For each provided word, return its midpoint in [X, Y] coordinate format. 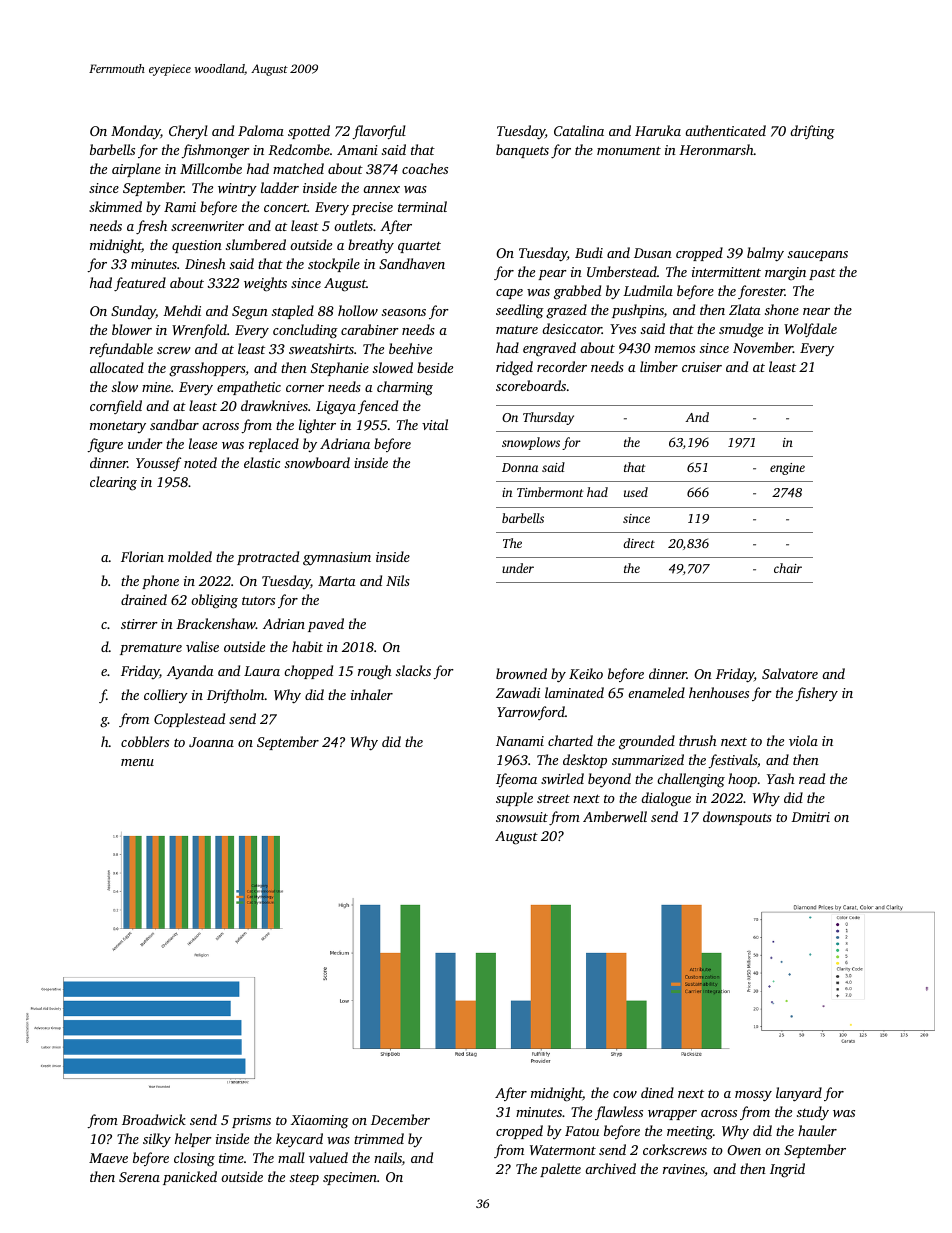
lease [203, 443]
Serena [139, 1177]
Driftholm [236, 696]
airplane [136, 170]
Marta [336, 581]
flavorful [379, 132]
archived [610, 1168]
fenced [378, 407]
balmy [765, 254]
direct [639, 543]
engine [787, 469]
